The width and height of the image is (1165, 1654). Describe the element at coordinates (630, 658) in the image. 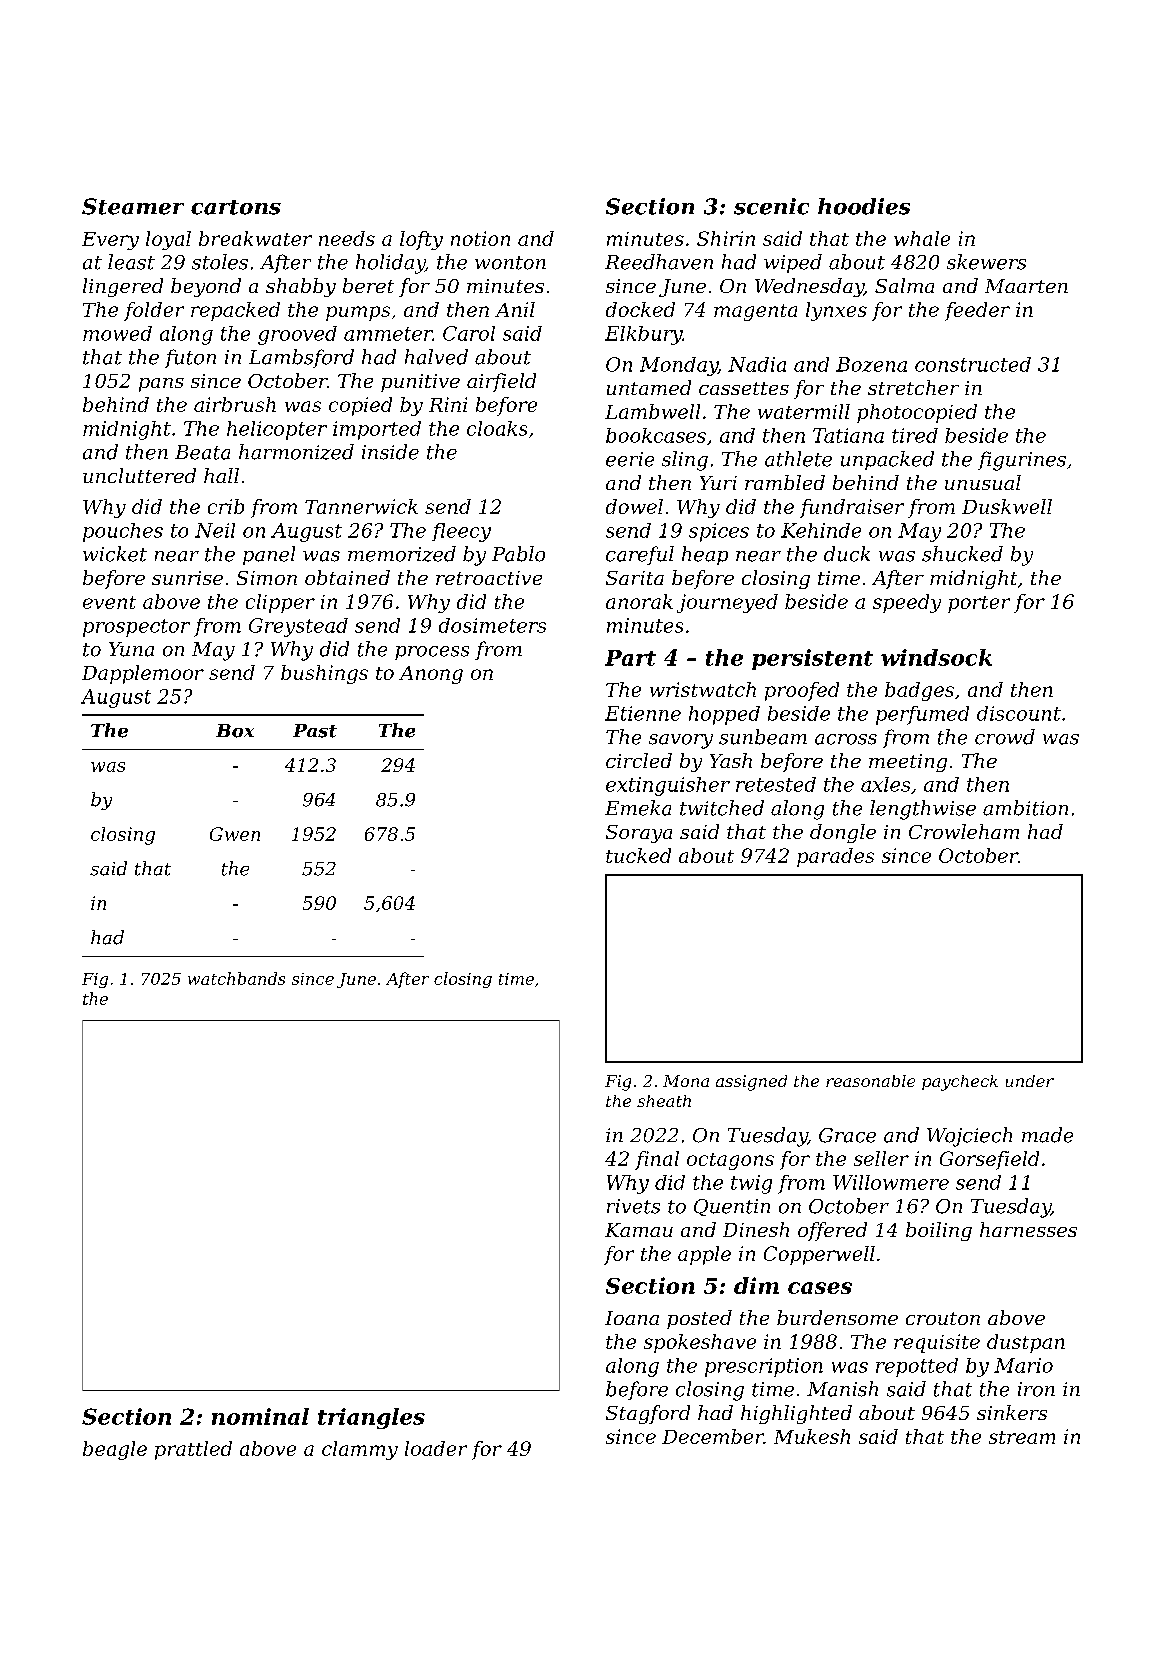

I see `Part` at that location.
